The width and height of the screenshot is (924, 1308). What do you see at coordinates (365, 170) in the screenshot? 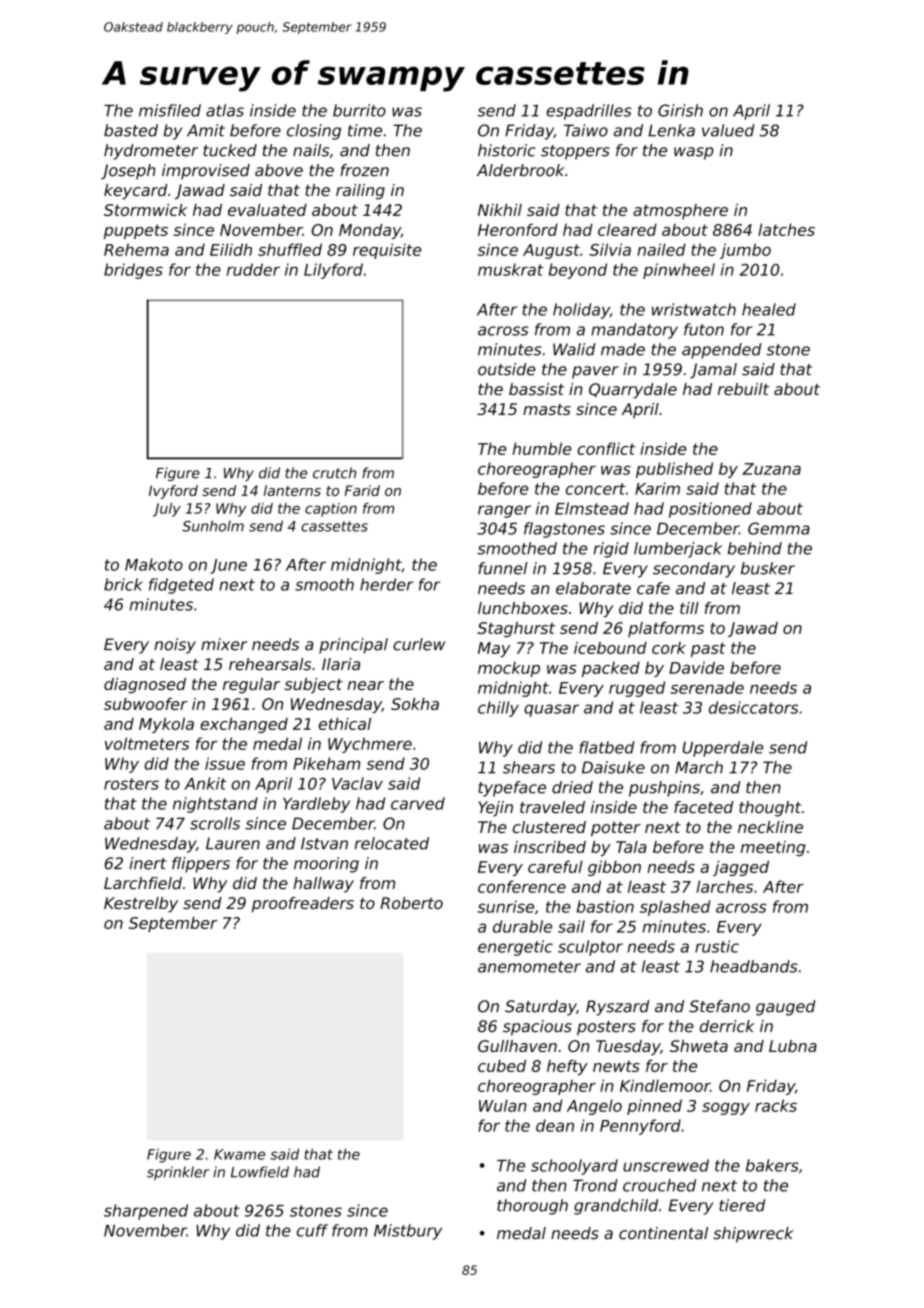
I see `frozen` at bounding box center [365, 170].
